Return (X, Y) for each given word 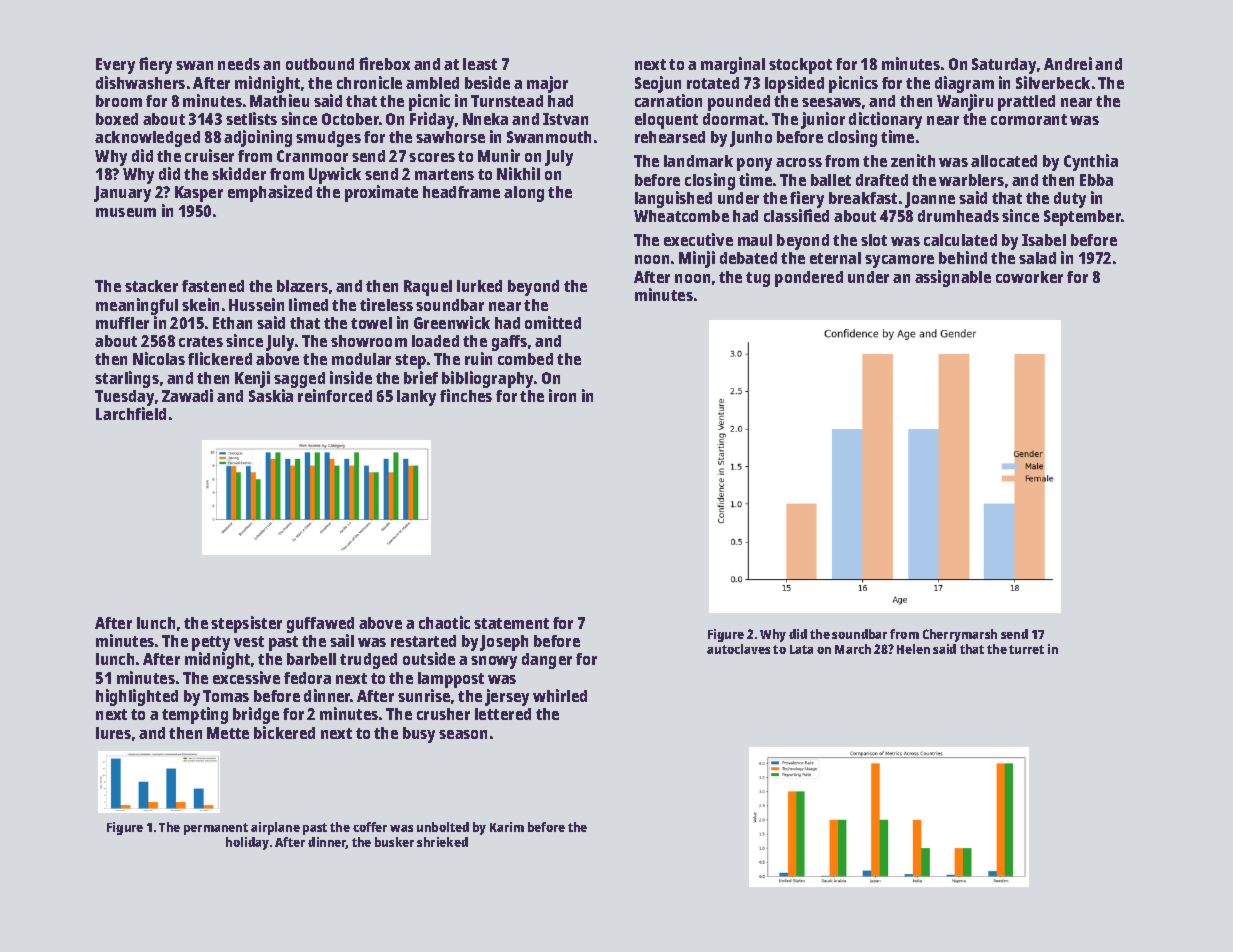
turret (1026, 649)
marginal (733, 65)
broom (119, 101)
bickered (284, 732)
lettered (503, 714)
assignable (953, 278)
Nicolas (159, 358)
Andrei (1068, 63)
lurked (479, 286)
